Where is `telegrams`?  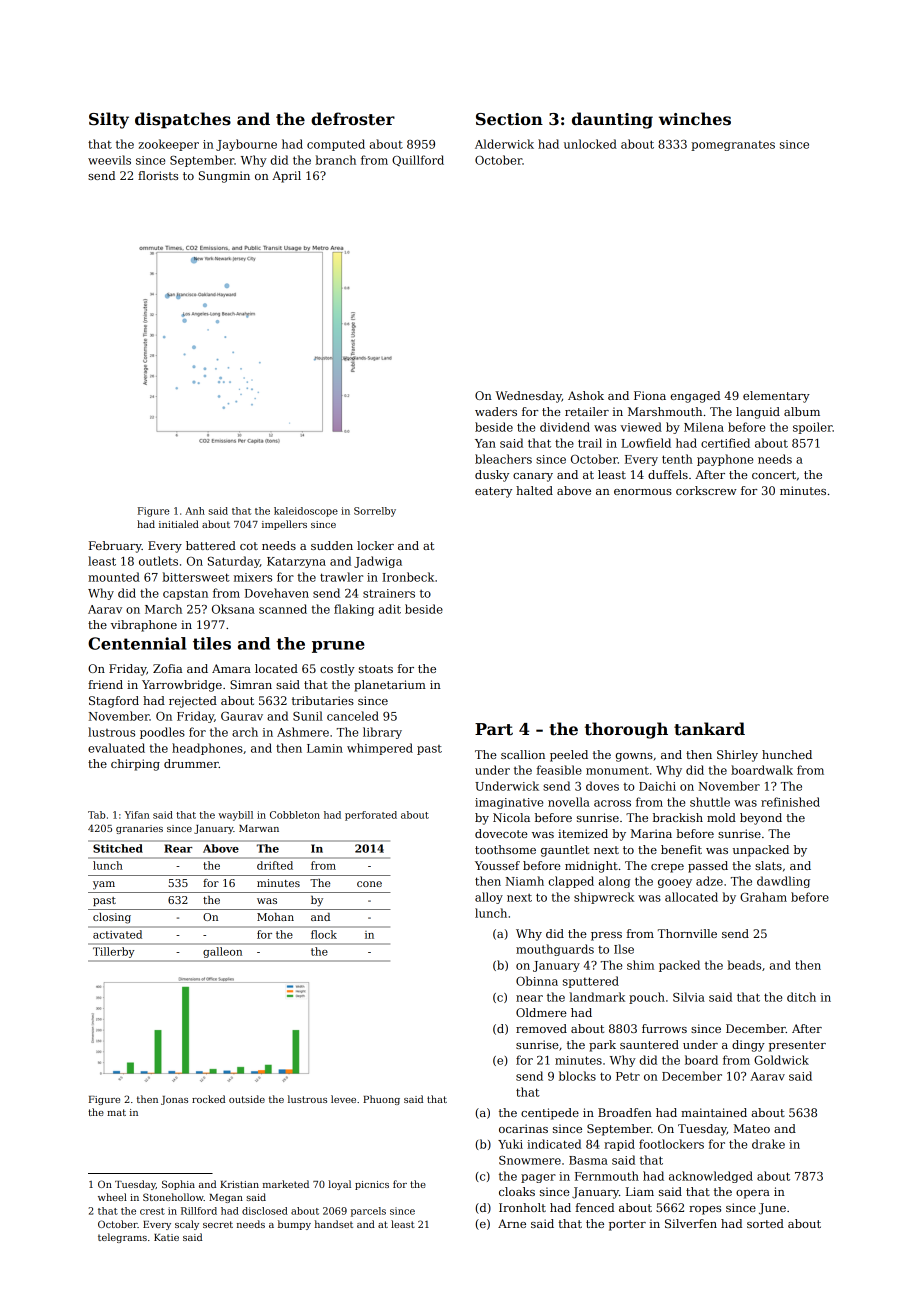 telegrams is located at coordinates (122, 1238).
